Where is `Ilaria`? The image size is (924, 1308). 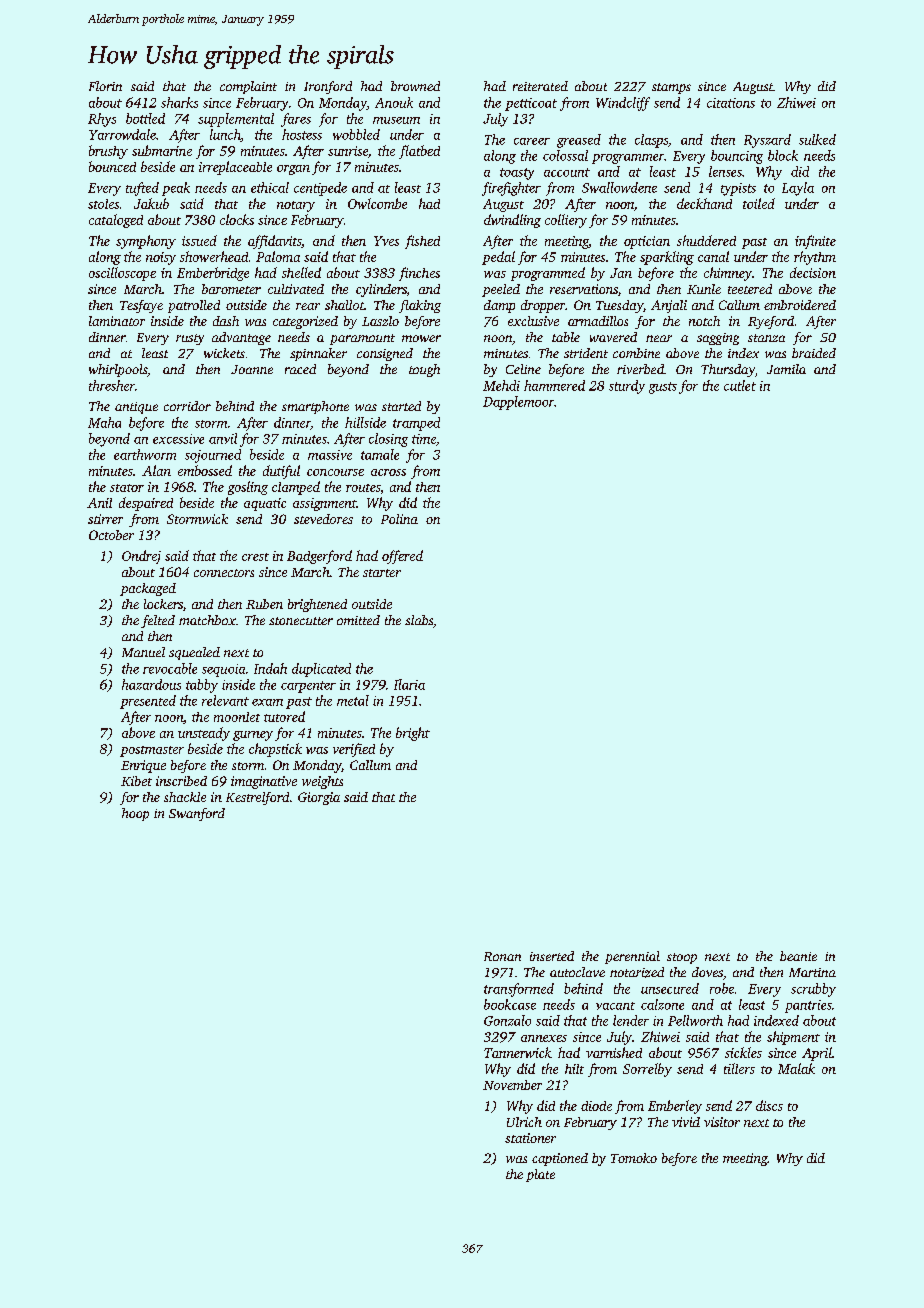
Ilaria is located at coordinates (409, 684).
